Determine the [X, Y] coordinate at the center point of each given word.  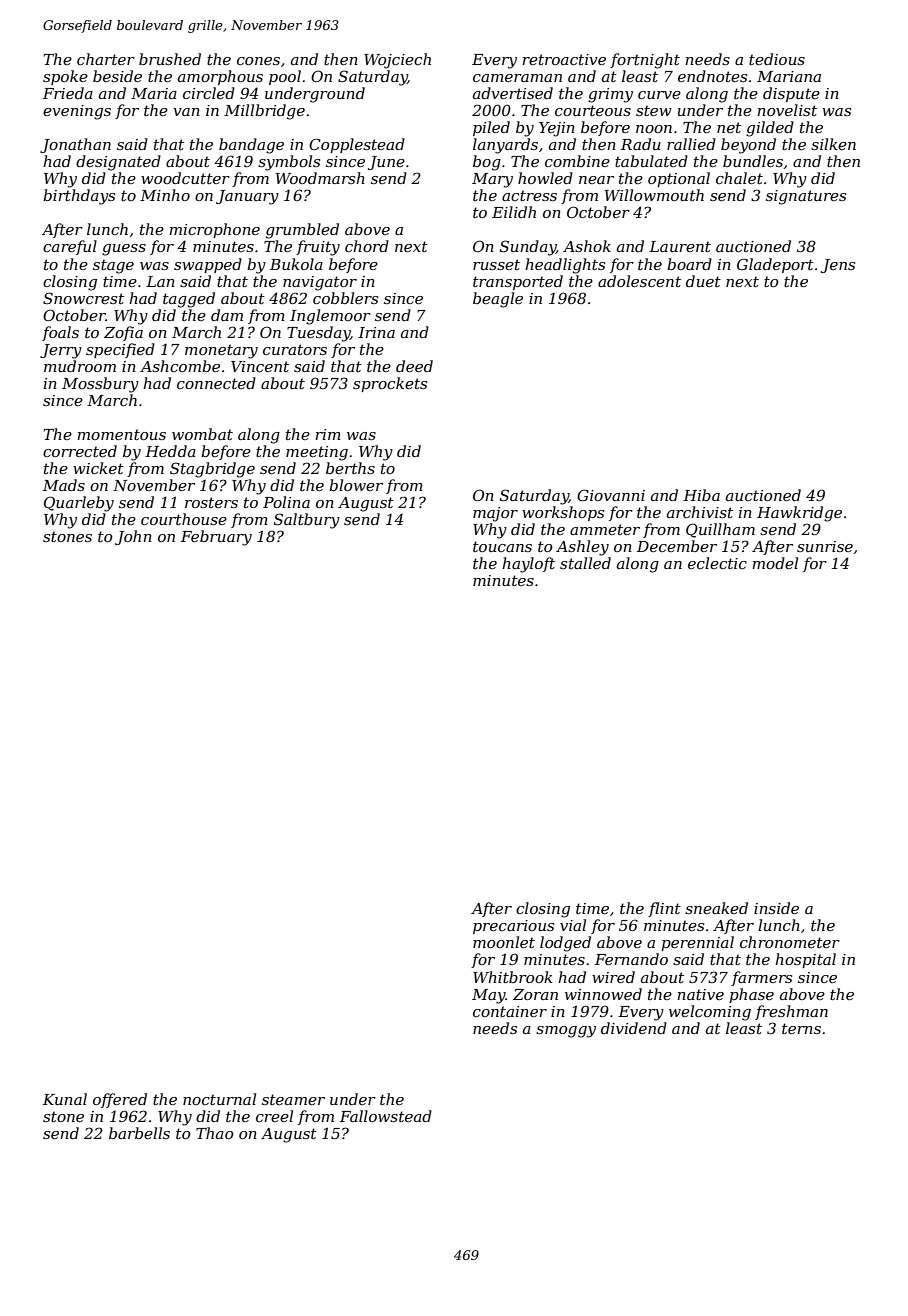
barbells [139, 1133]
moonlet [504, 942]
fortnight [645, 61]
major [495, 514]
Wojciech [397, 61]
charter [106, 59]
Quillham [720, 530]
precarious [513, 927]
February [216, 538]
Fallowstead [386, 1116]
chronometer [790, 942]
